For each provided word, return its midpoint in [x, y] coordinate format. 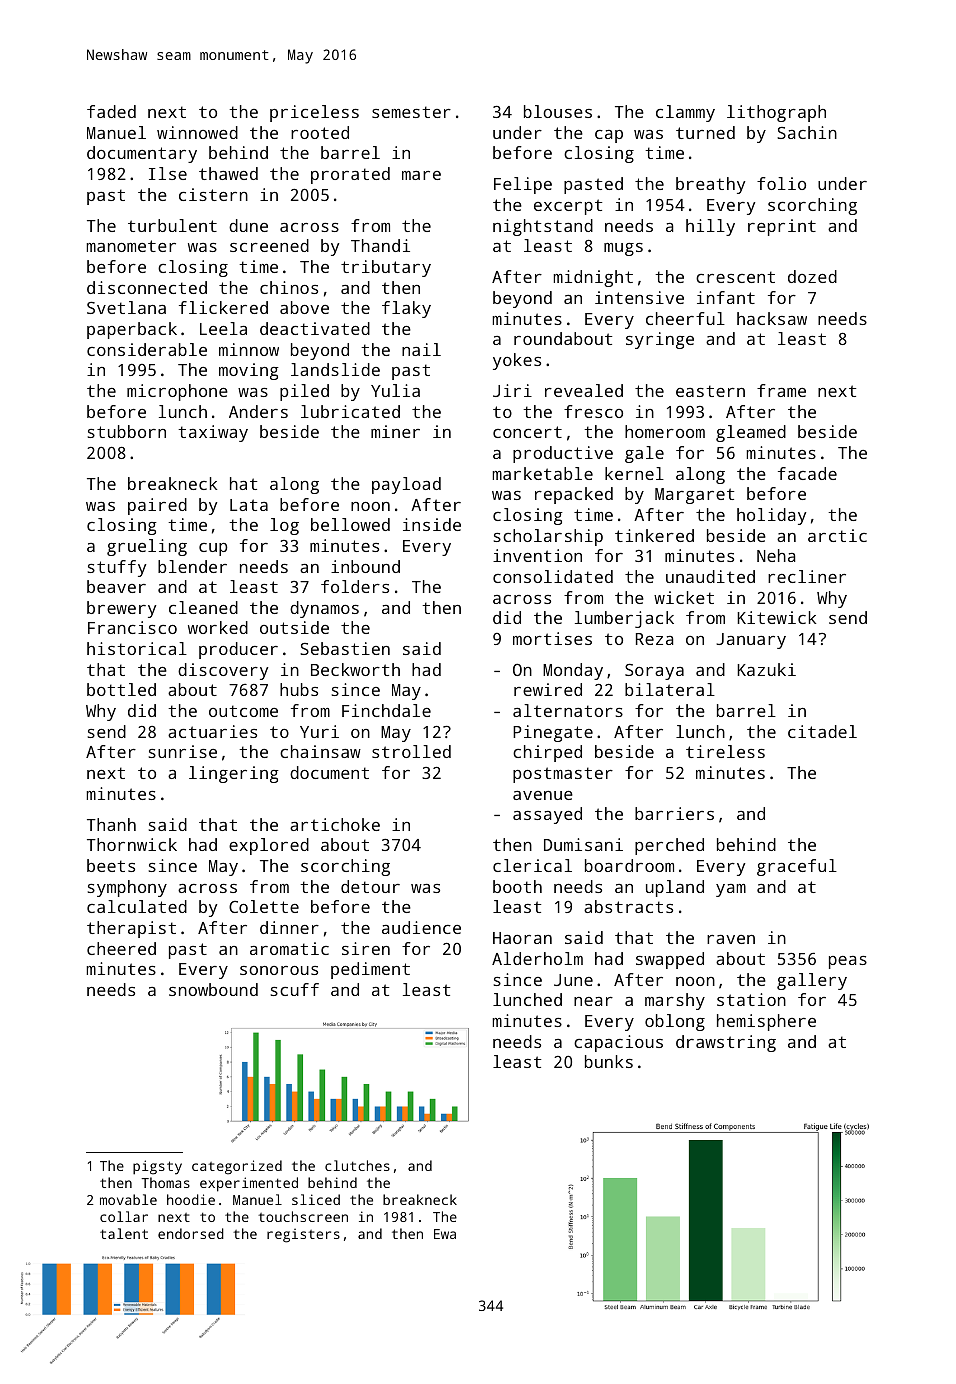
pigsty [157, 1167]
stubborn [127, 431]
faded [111, 111]
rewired [548, 689]
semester [411, 112]
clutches [357, 1165]
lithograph [776, 113]
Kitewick [776, 617]
